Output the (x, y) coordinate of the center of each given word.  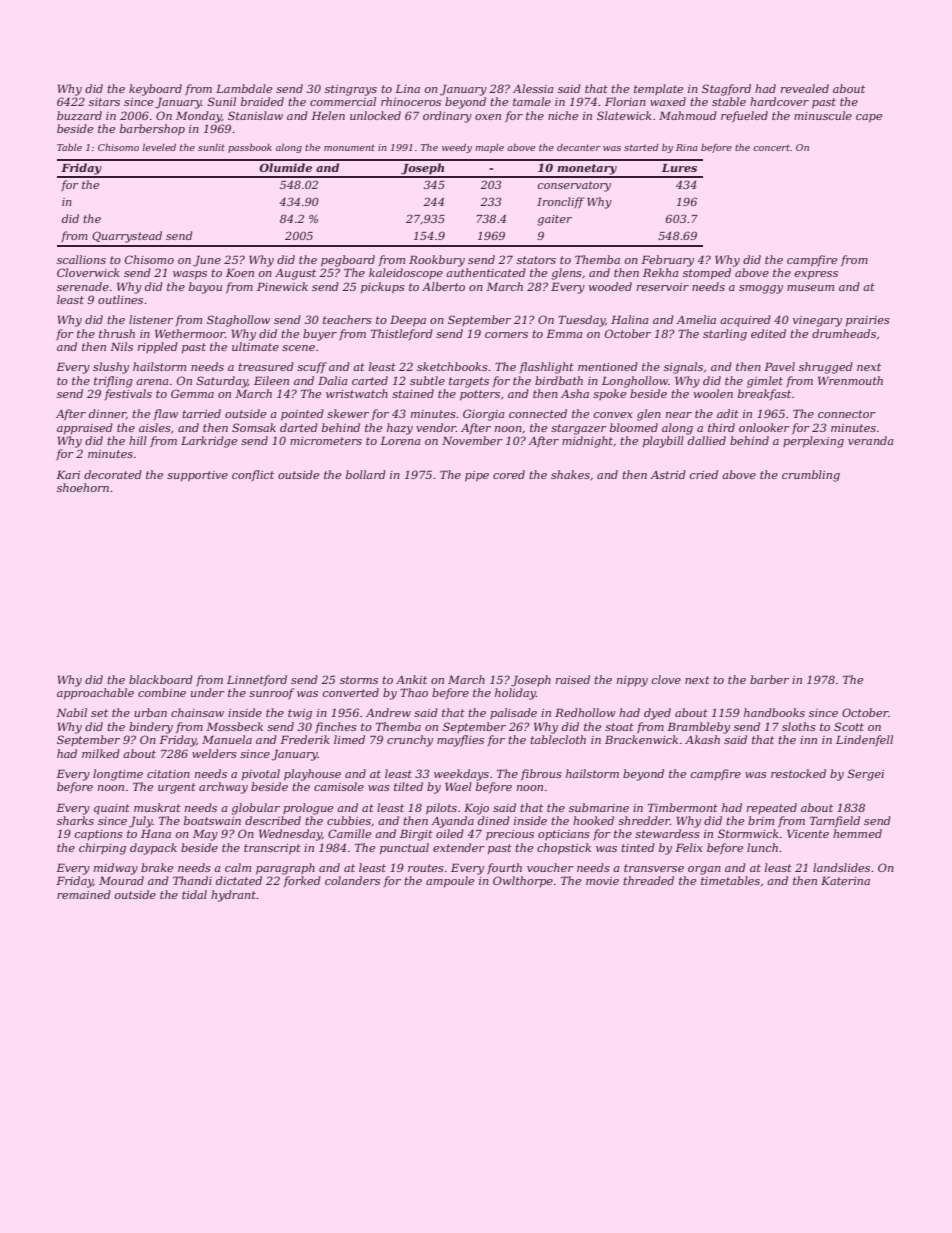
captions (98, 835)
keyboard (155, 90)
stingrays (351, 90)
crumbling (811, 476)
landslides (841, 867)
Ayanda (452, 822)
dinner (107, 414)
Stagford (726, 90)
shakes (570, 474)
